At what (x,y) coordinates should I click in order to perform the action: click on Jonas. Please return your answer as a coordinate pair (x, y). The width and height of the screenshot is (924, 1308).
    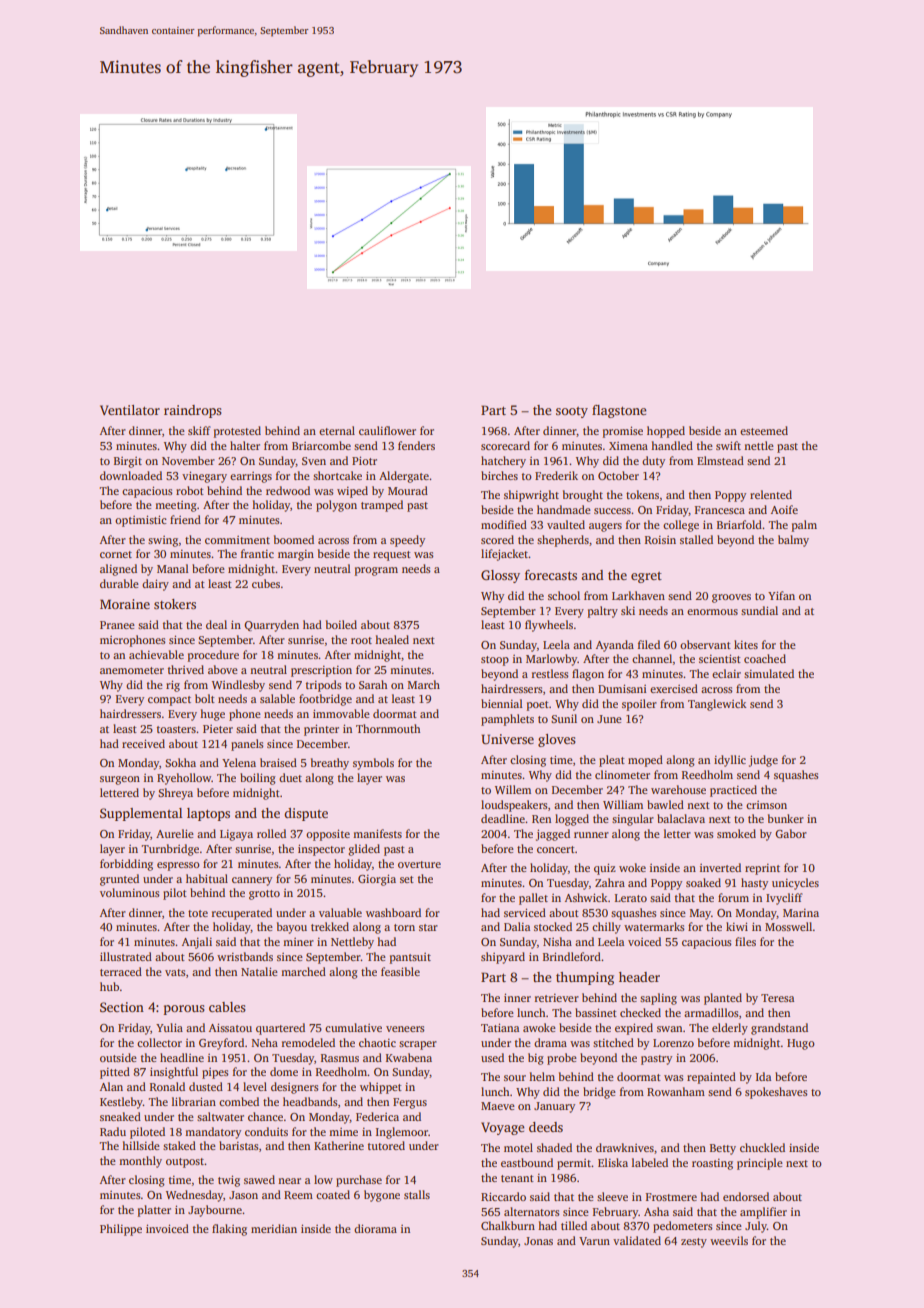
    Looking at the image, I should click on (538, 1241).
